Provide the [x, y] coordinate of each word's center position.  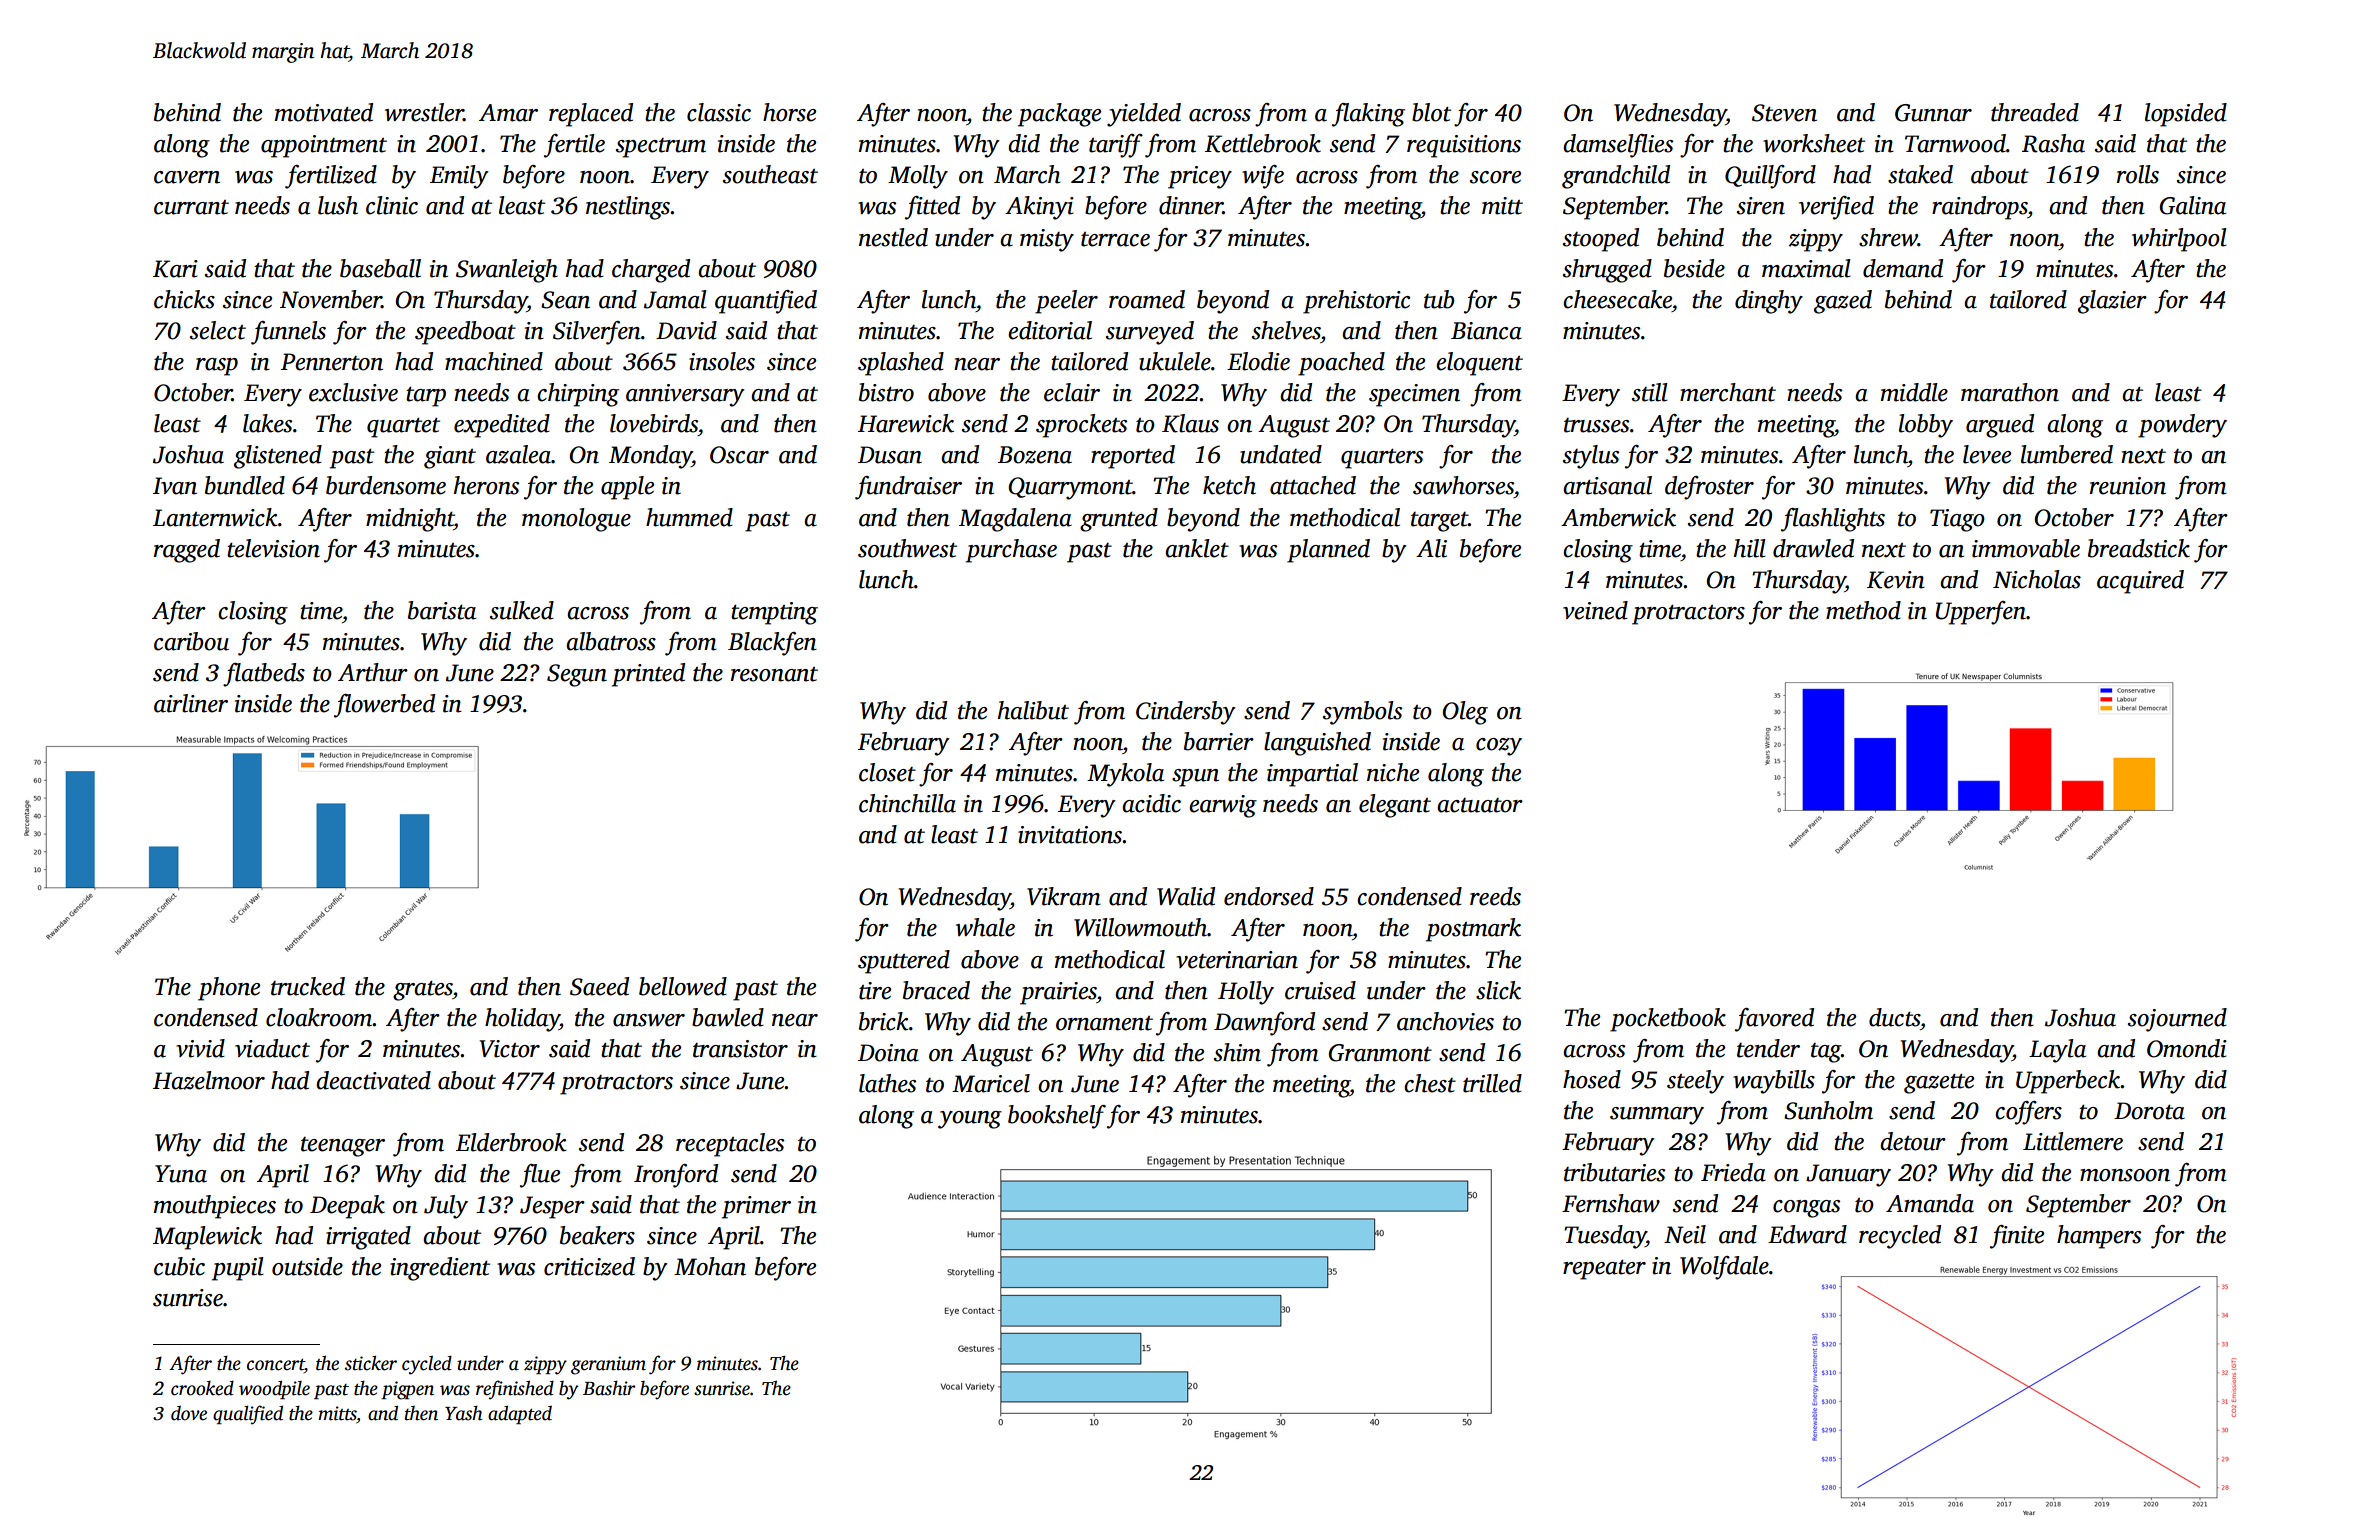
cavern [187, 177]
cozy [1499, 747]
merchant [1728, 392]
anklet [1197, 548]
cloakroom [319, 1017]
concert [275, 1366]
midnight [410, 520]
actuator [1480, 805]
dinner [1191, 205]
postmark [1473, 930]
